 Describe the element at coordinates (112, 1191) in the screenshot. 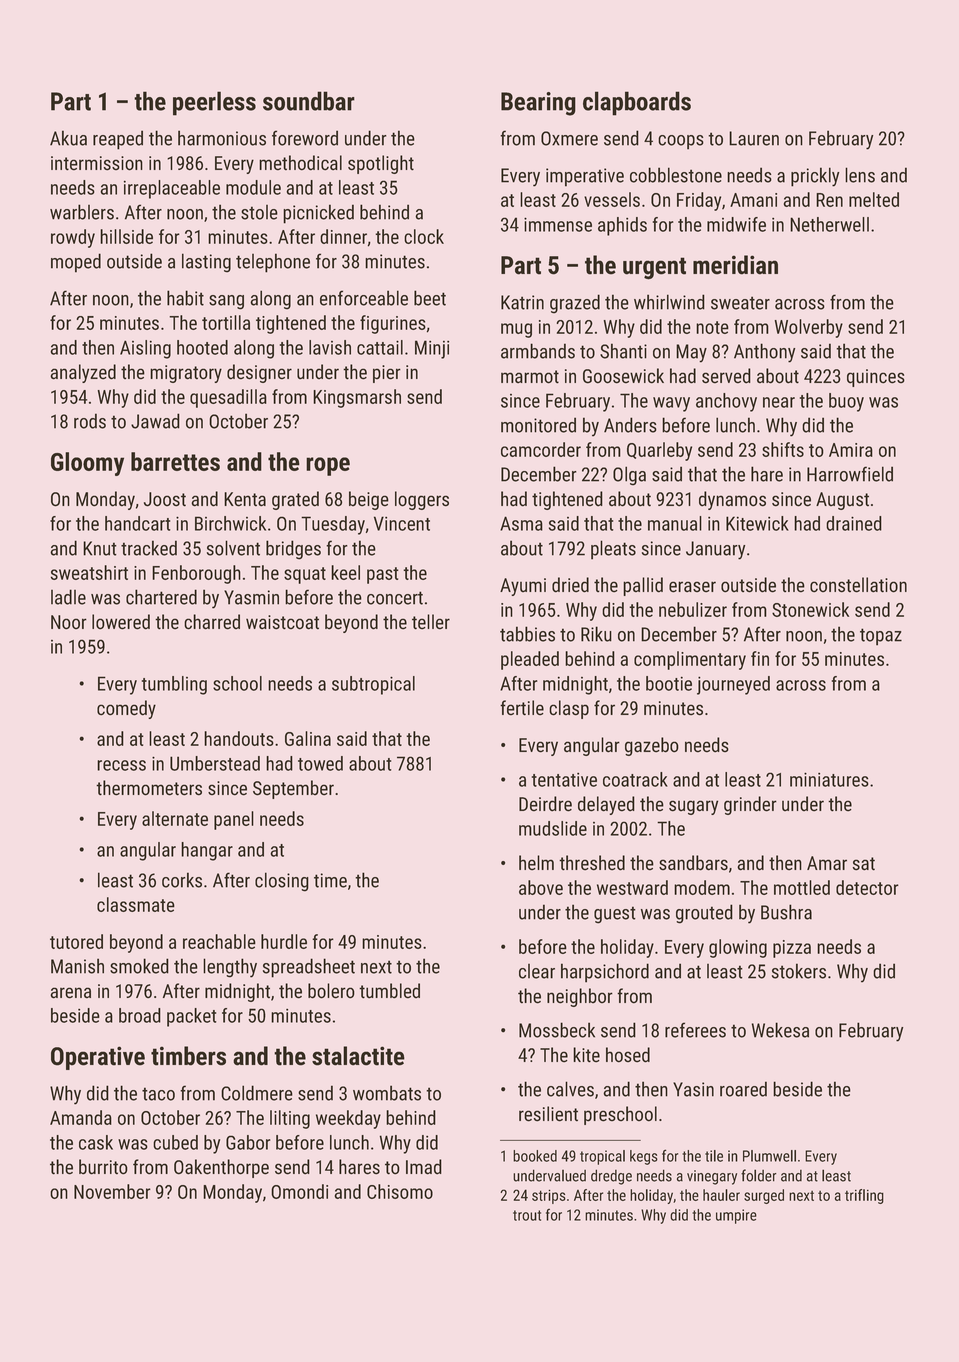

I see `November` at that location.
